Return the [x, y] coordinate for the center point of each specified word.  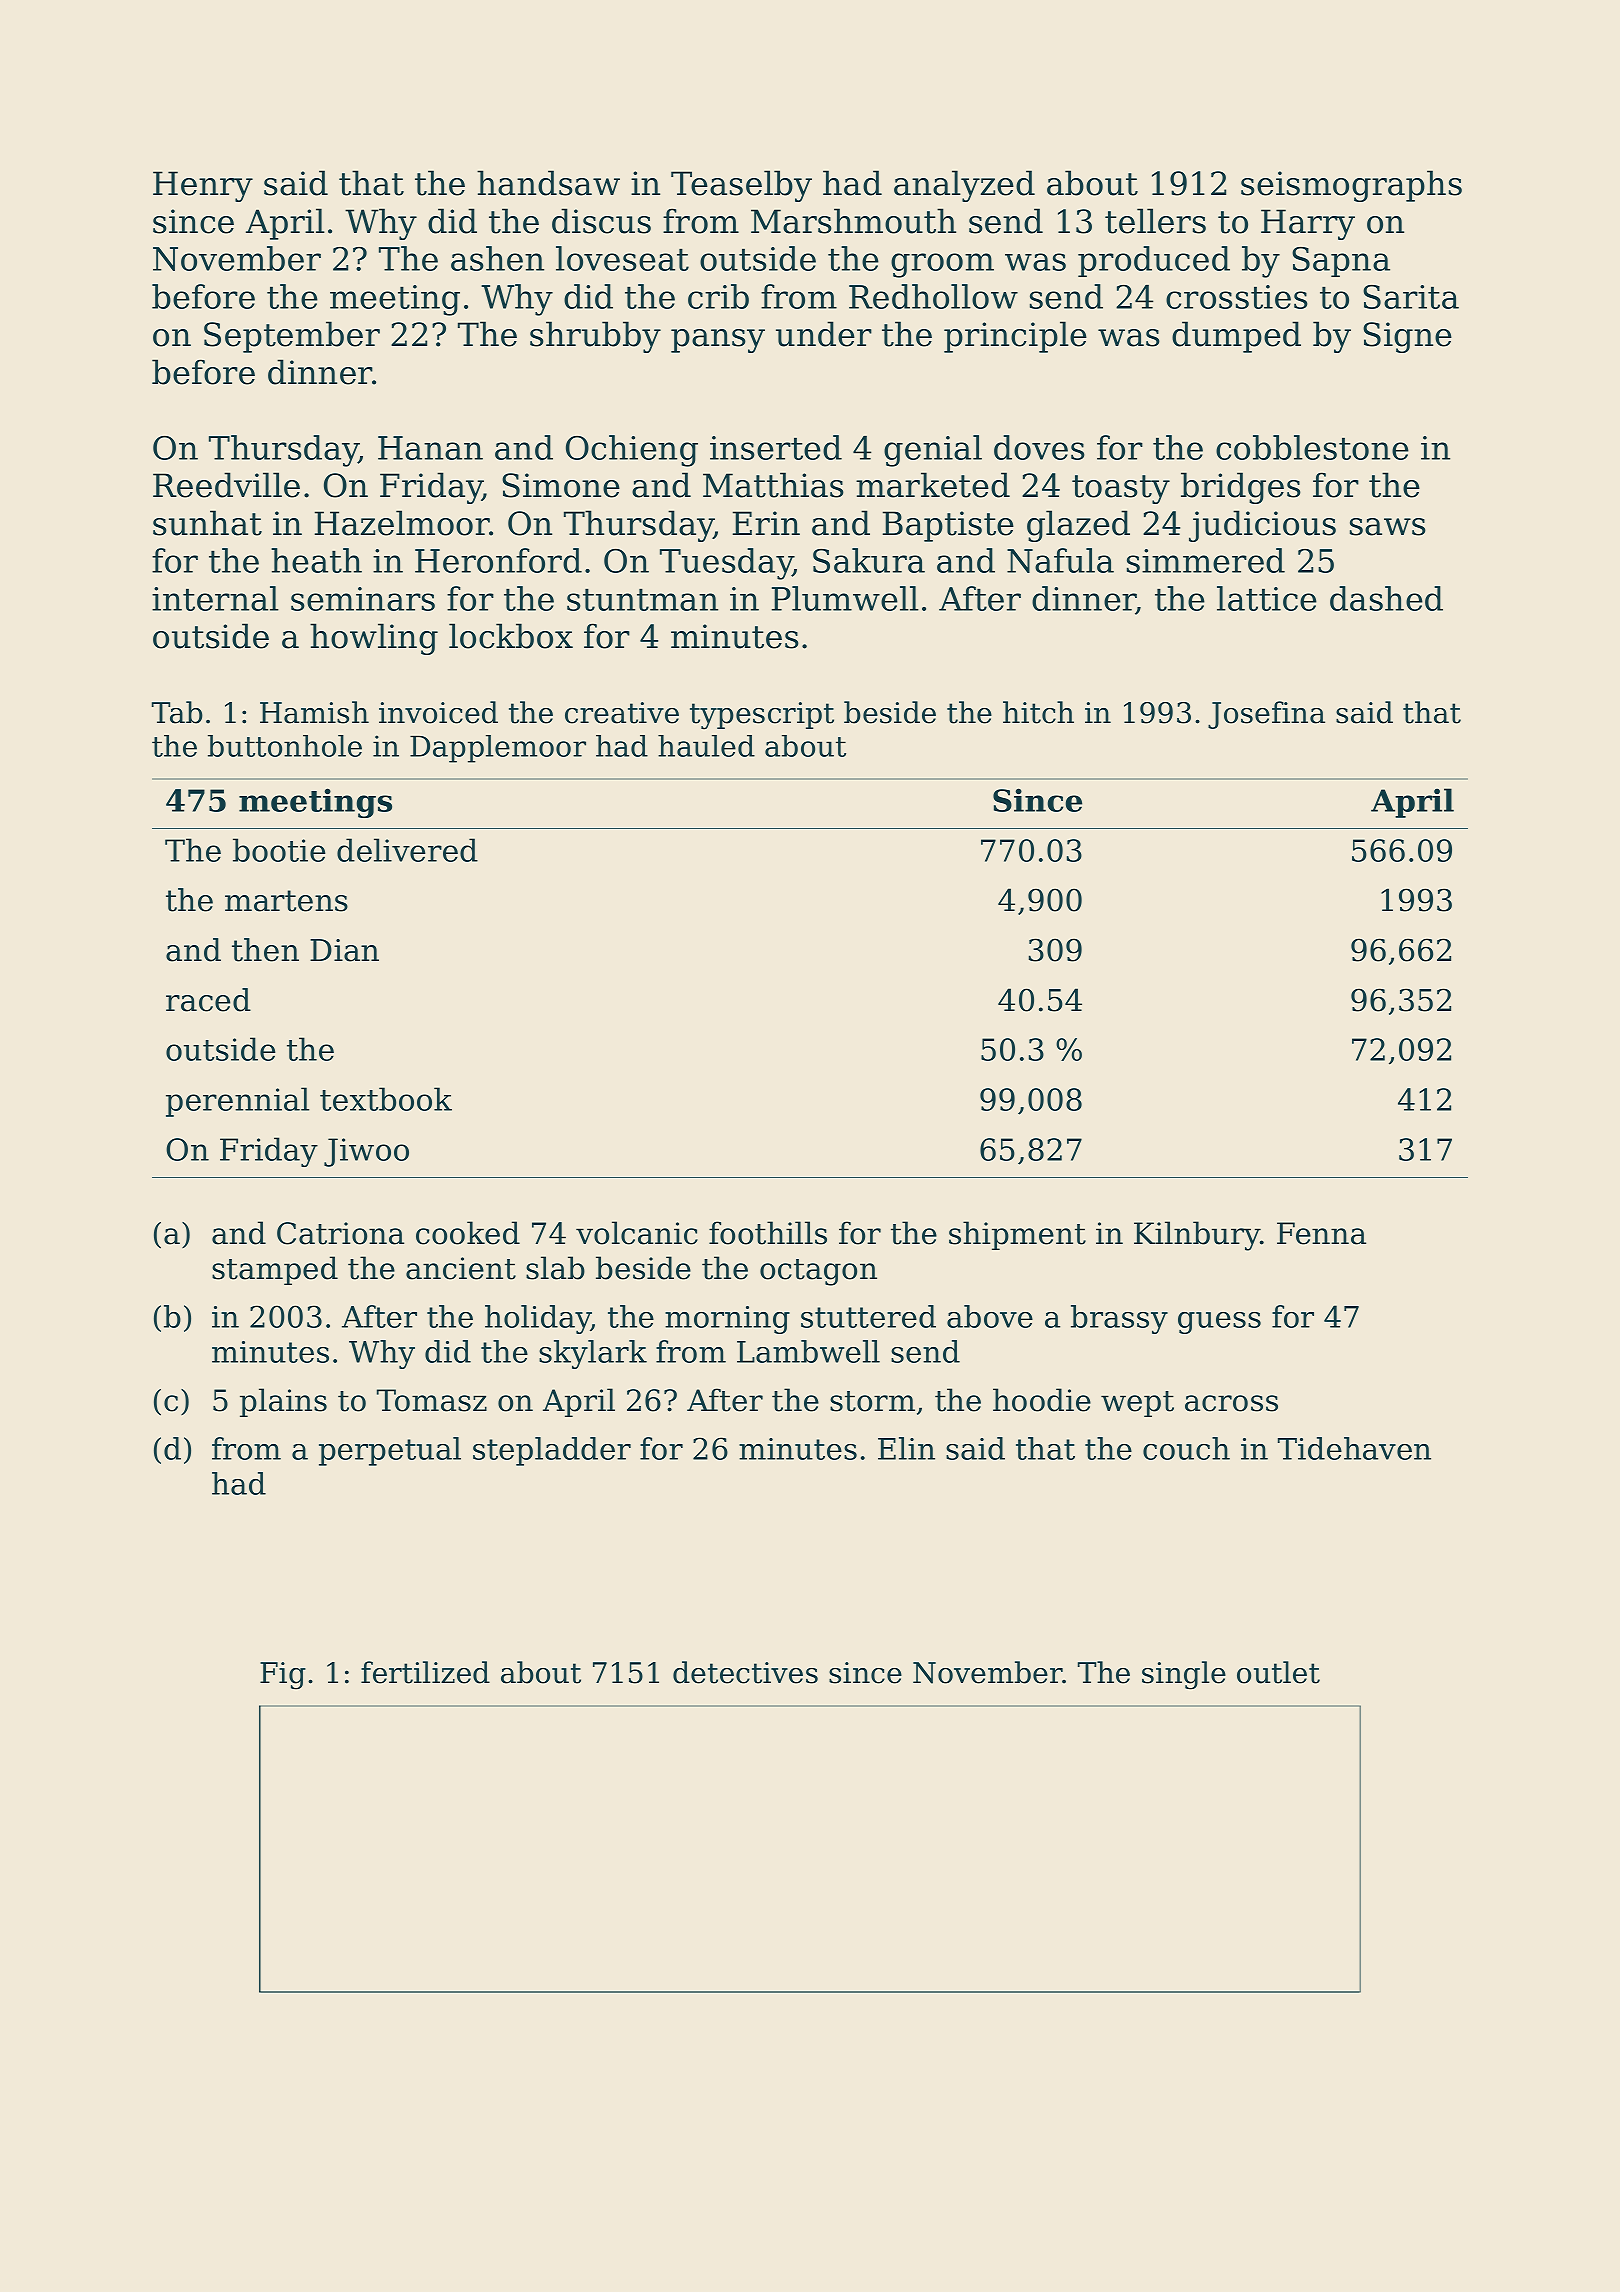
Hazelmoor [402, 523]
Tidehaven [1354, 1448]
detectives [745, 1672]
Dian [344, 950]
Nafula [1060, 560]
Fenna [1321, 1233]
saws [1387, 527]
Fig [283, 1676]
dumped [1236, 337]
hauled [706, 746]
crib [718, 296]
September [292, 337]
